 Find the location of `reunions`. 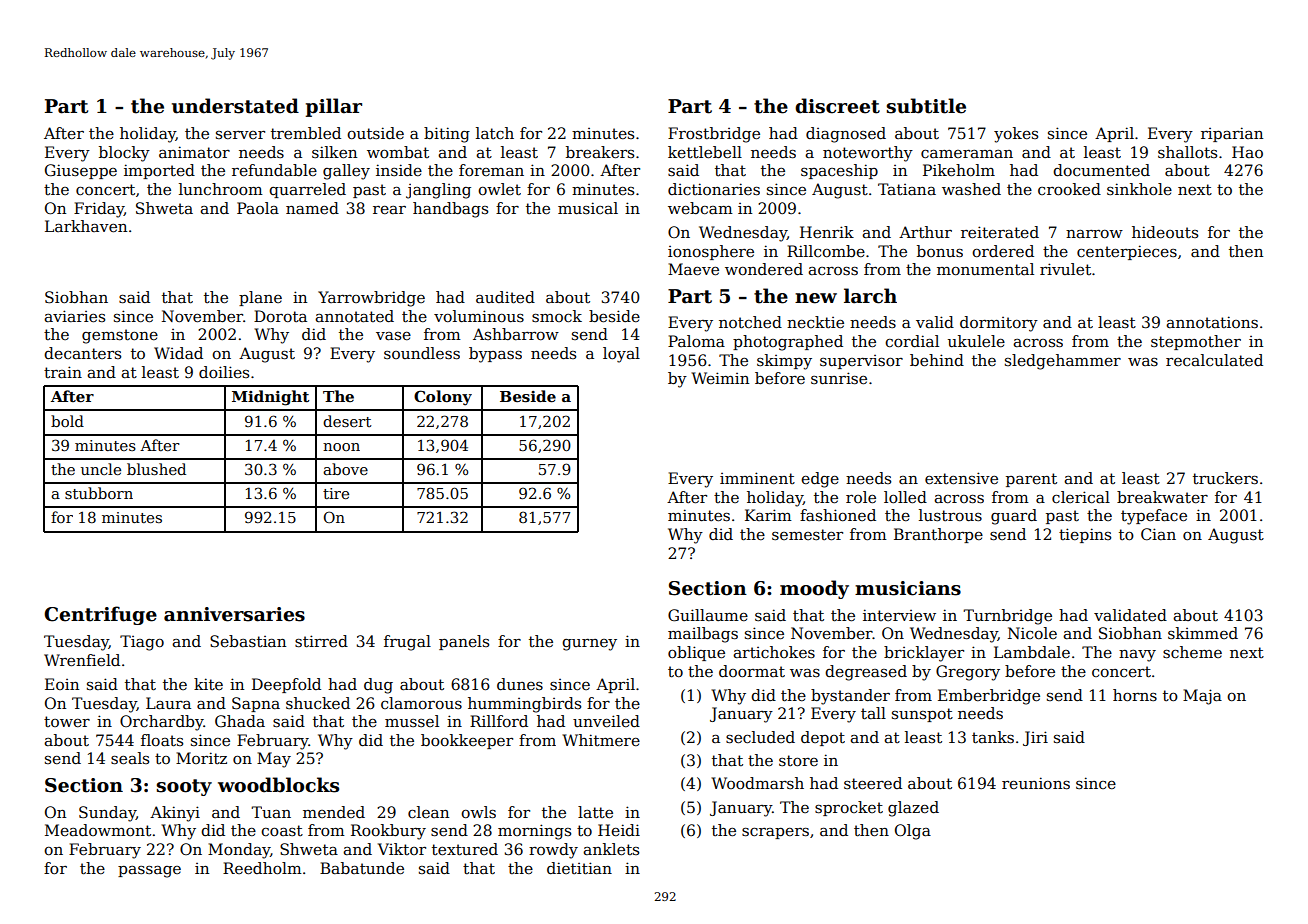

reunions is located at coordinates (1036, 783).
